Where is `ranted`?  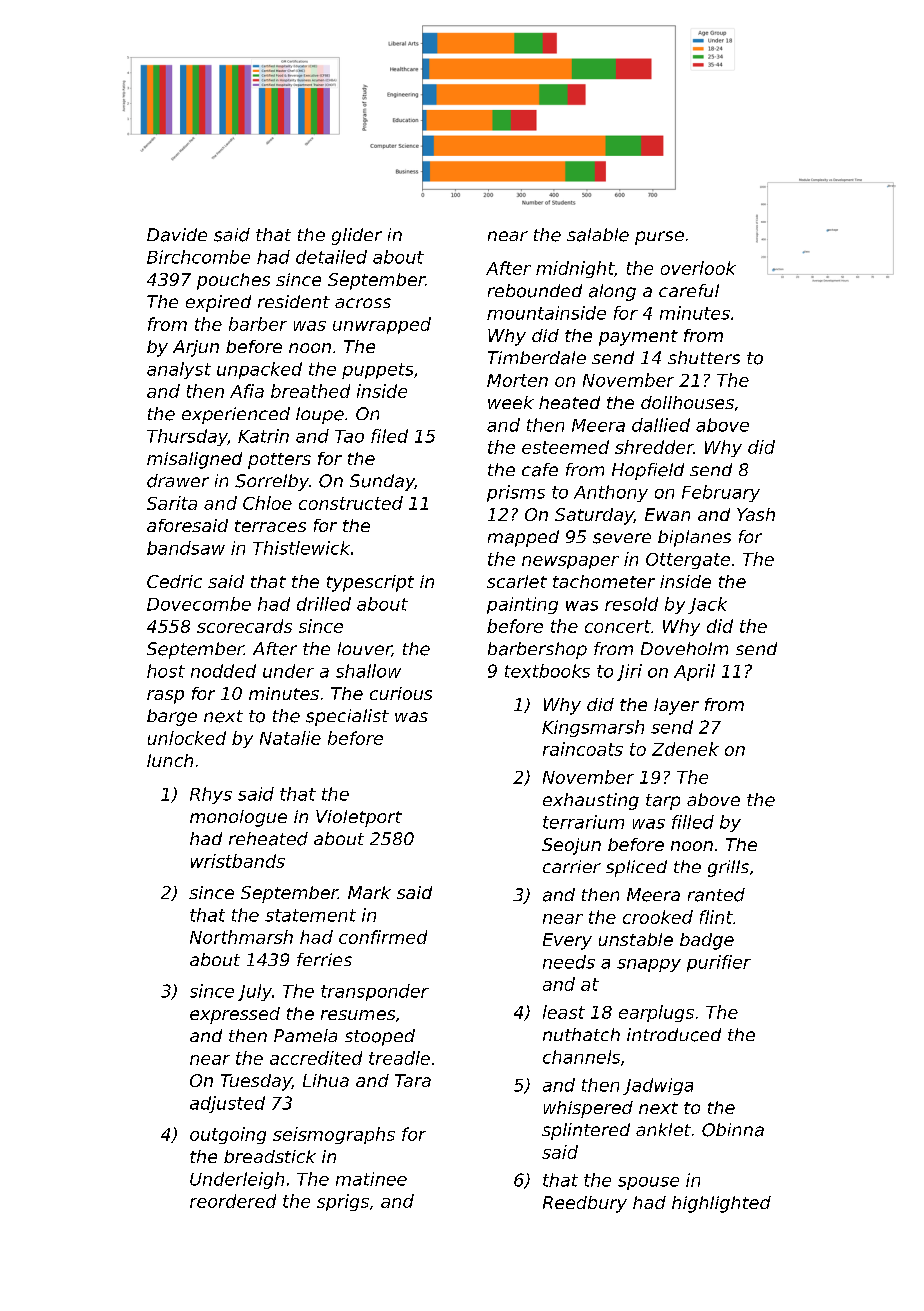
ranted is located at coordinates (716, 895).
